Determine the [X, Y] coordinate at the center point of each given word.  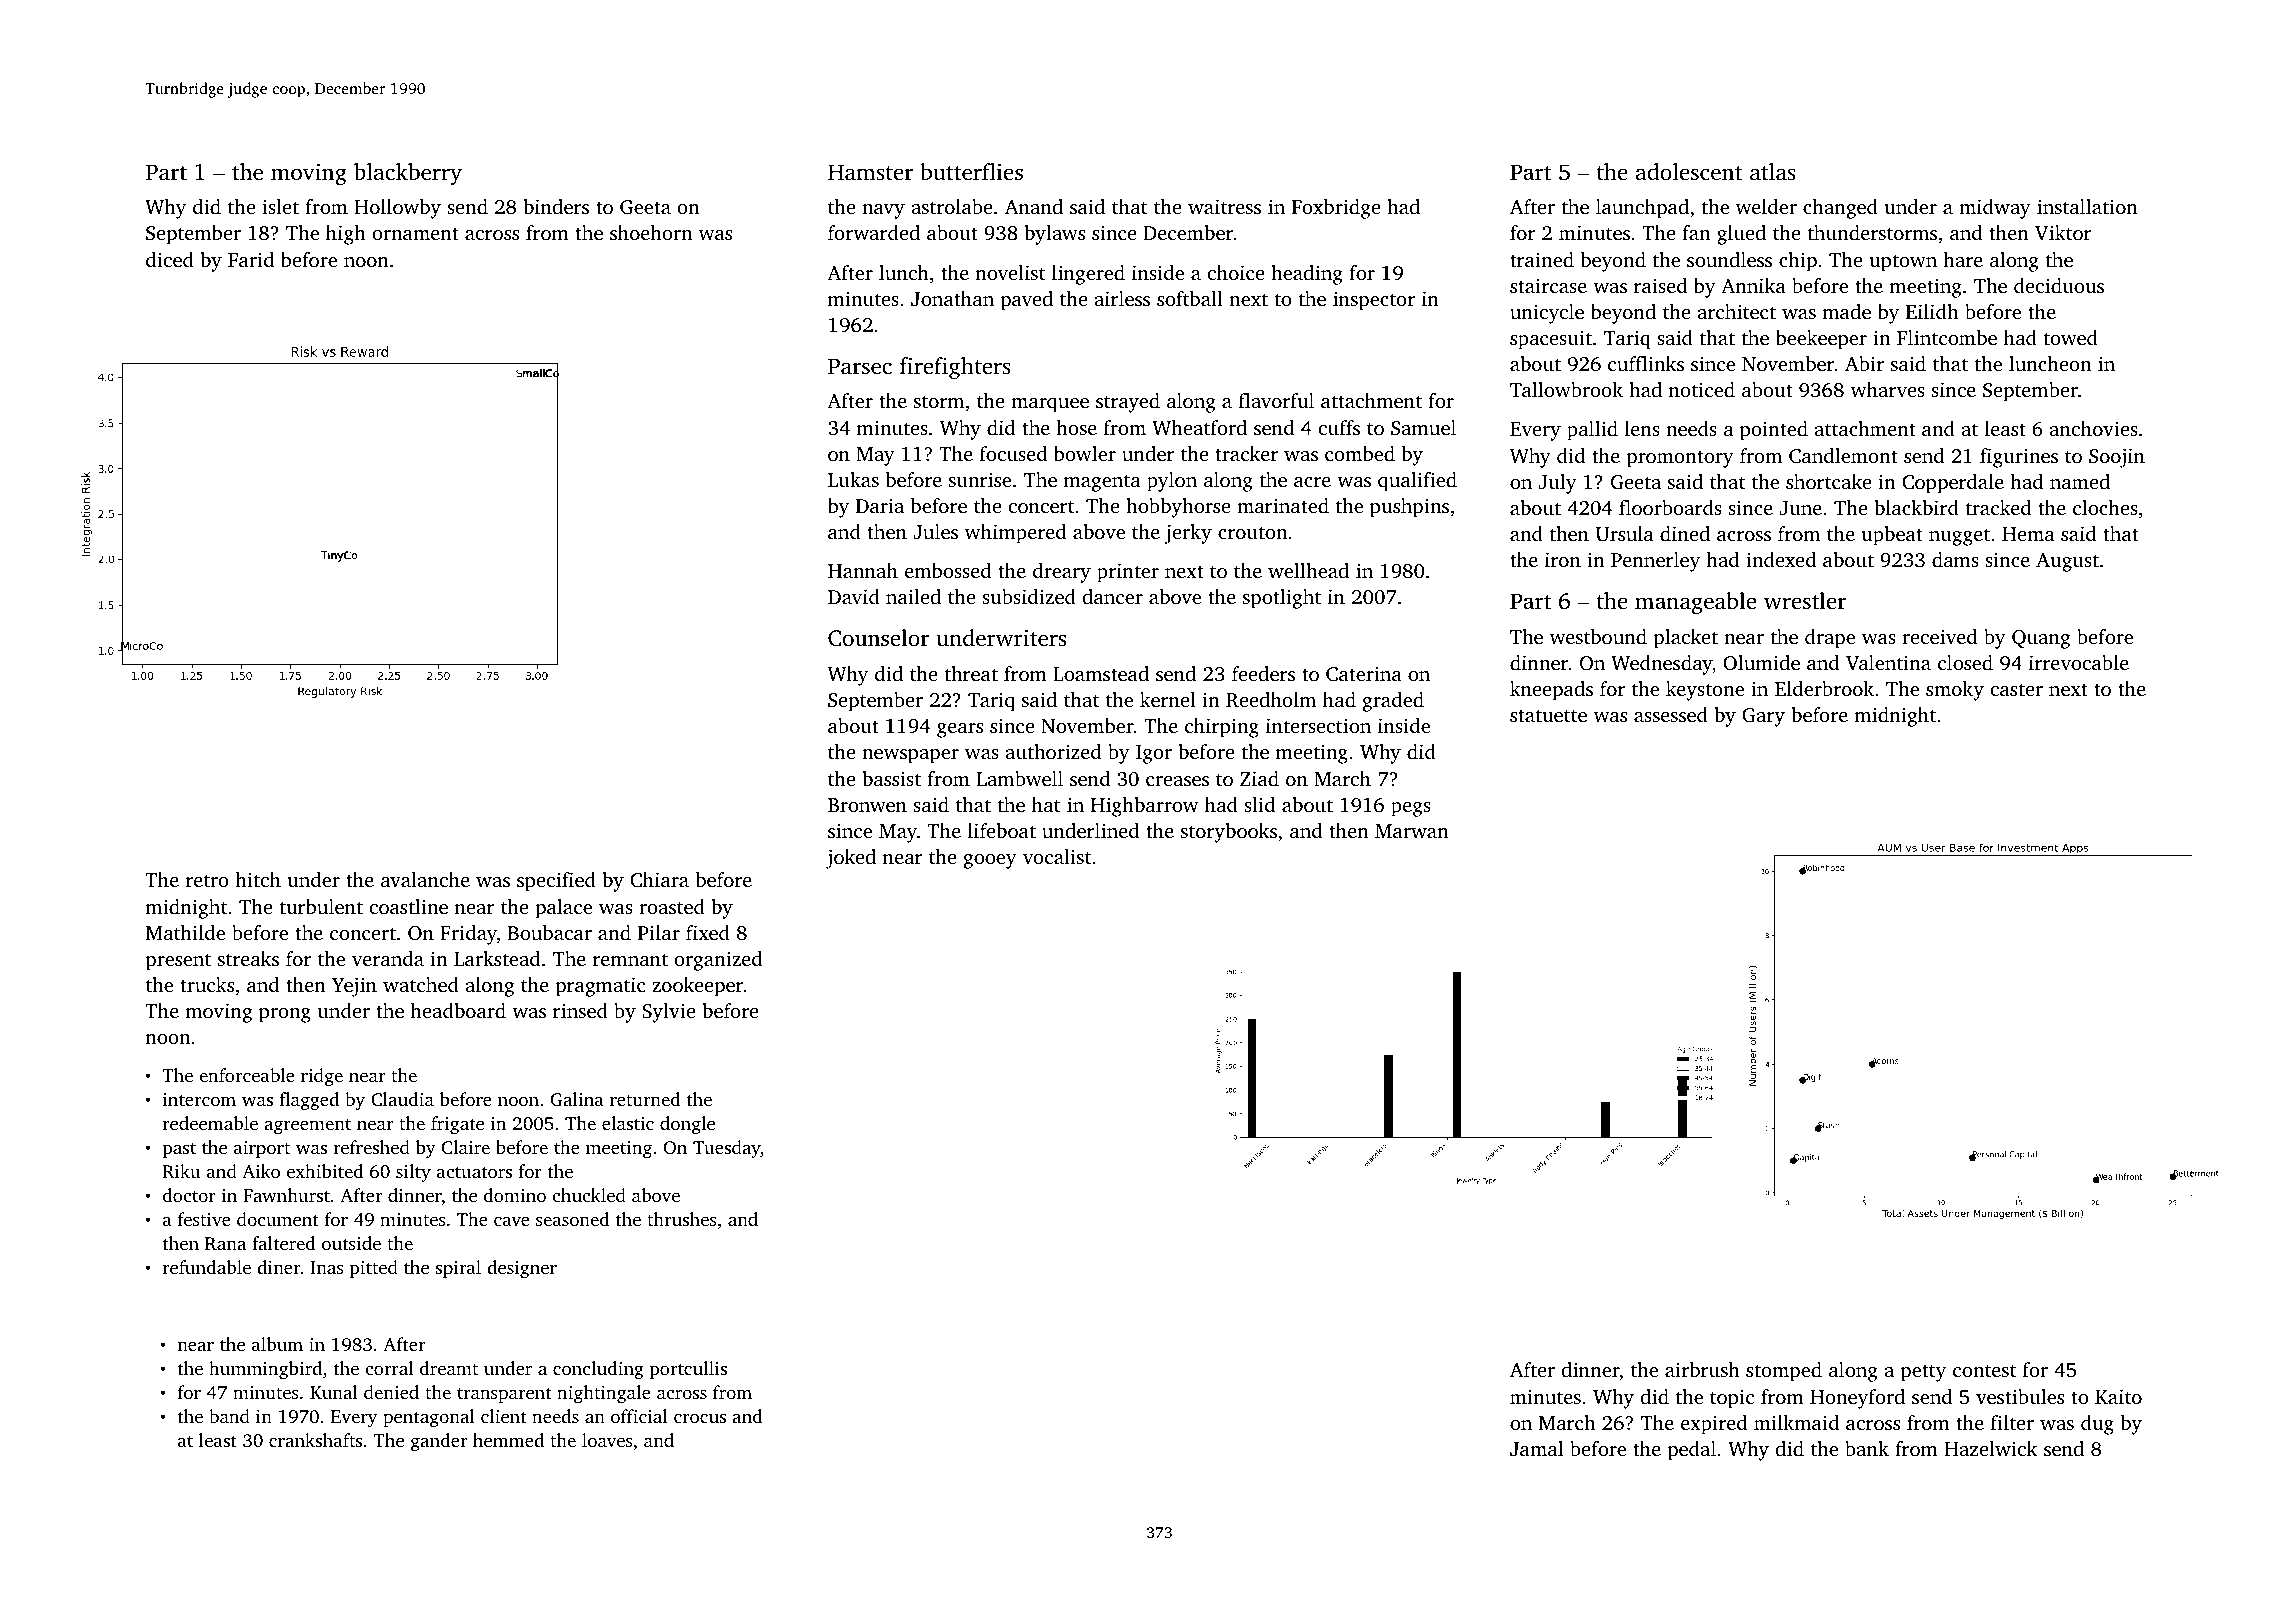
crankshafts [315, 1440]
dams [1955, 559]
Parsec [860, 366]
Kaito [2118, 1396]
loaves [607, 1440]
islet [280, 206]
